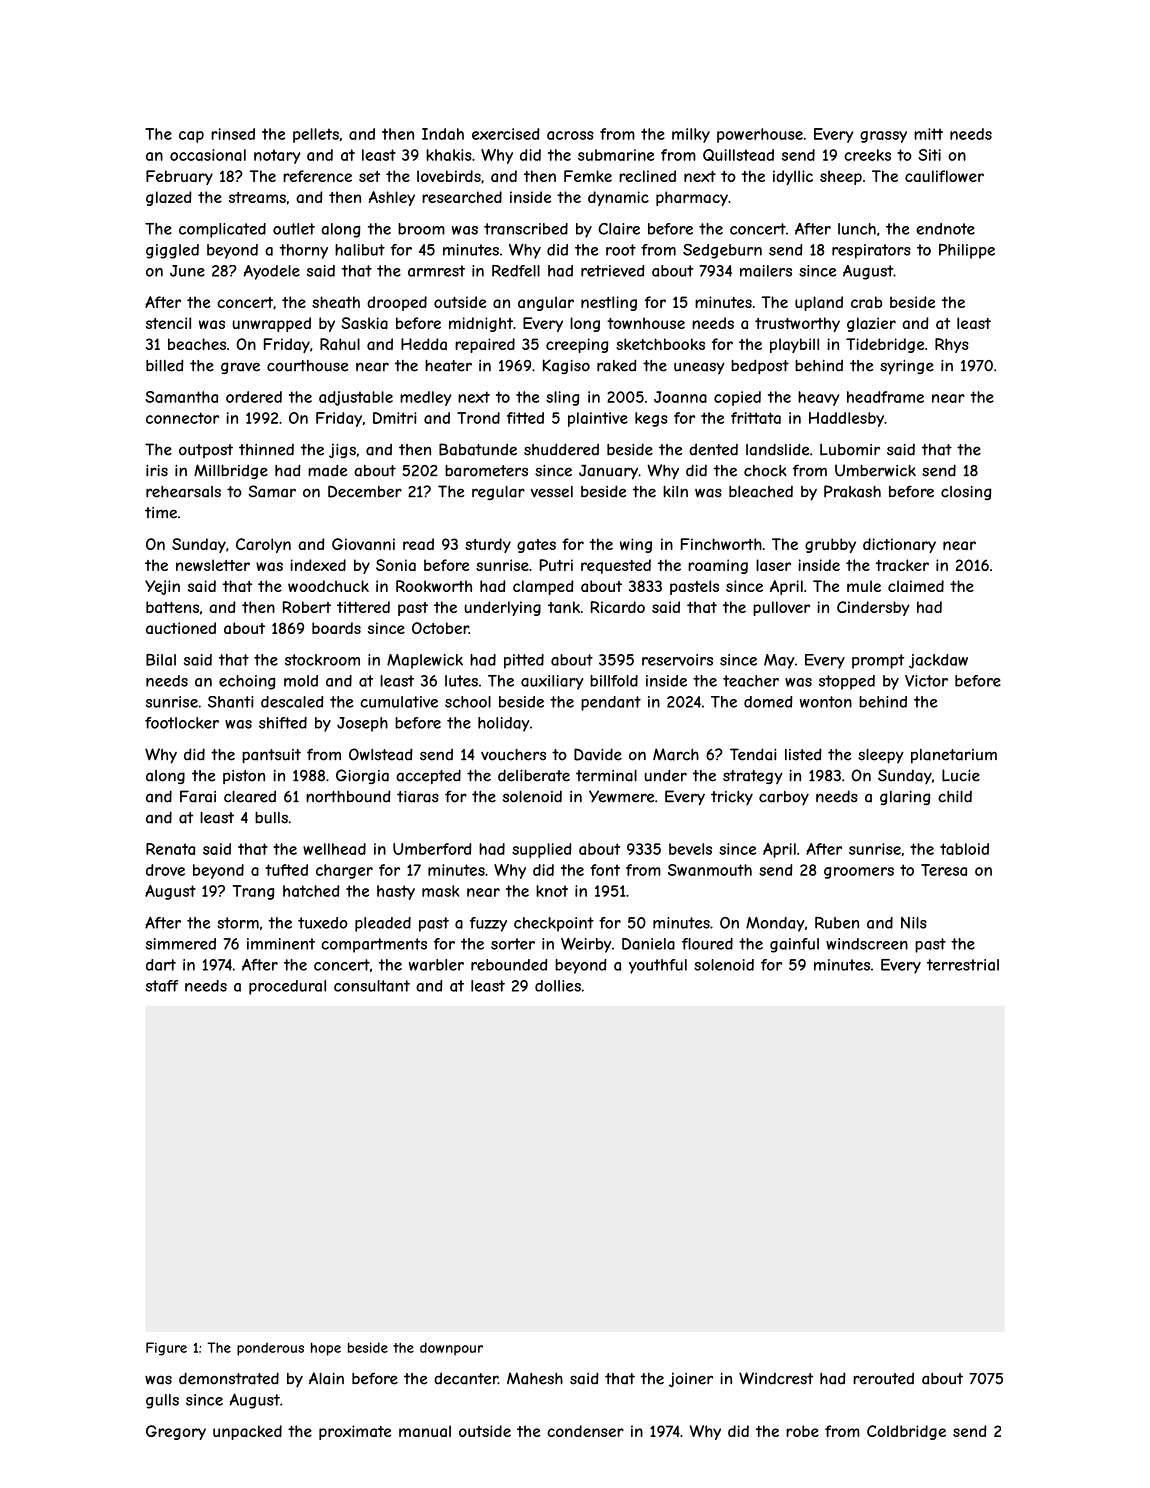 The height and width of the image is (1488, 1150). I want to click on claimed, so click(916, 586).
